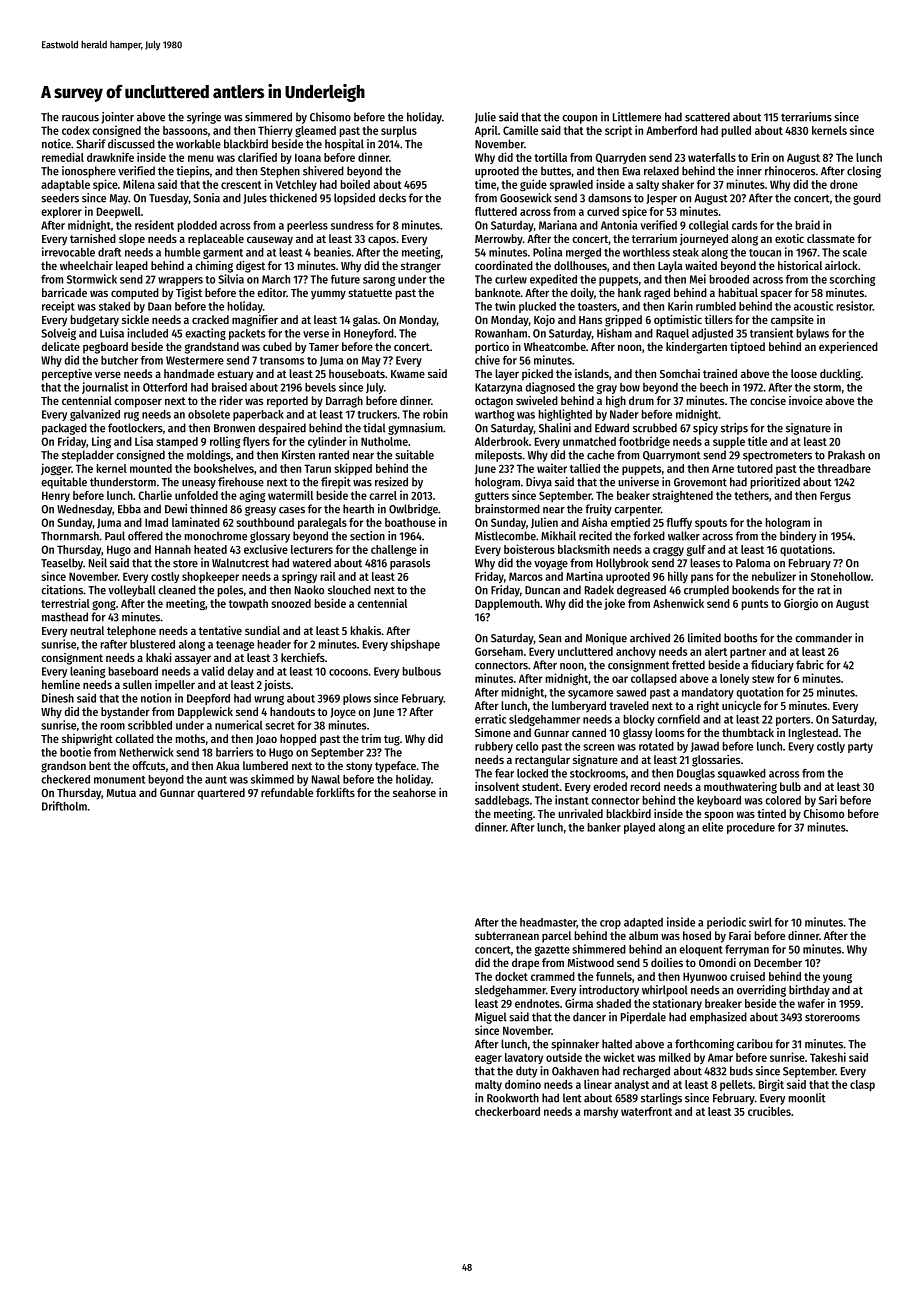  I want to click on student, so click(541, 786).
